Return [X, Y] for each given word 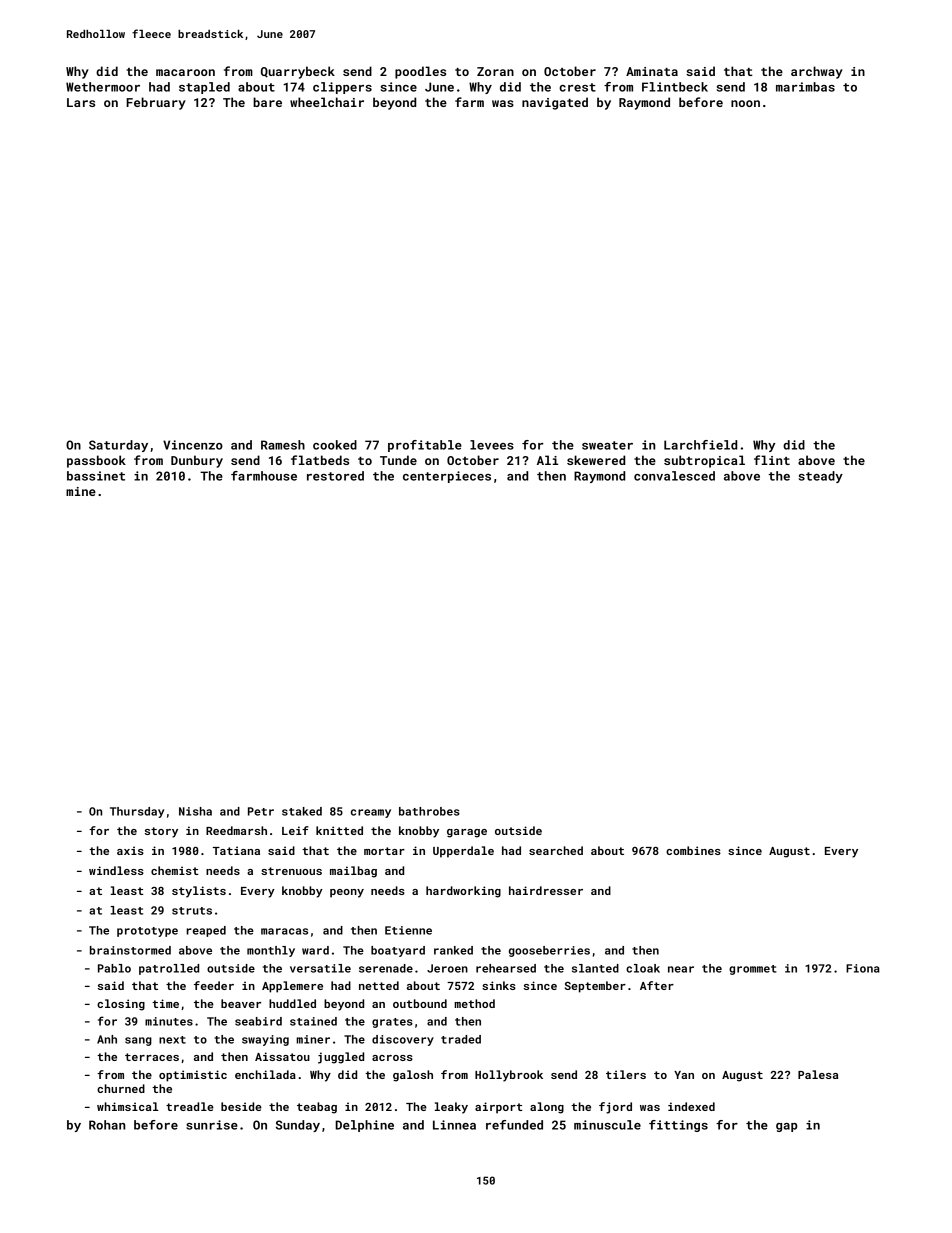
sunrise [212, 1125]
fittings [678, 1126]
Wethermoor [103, 87]
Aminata [652, 71]
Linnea [454, 1125]
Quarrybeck [298, 72]
